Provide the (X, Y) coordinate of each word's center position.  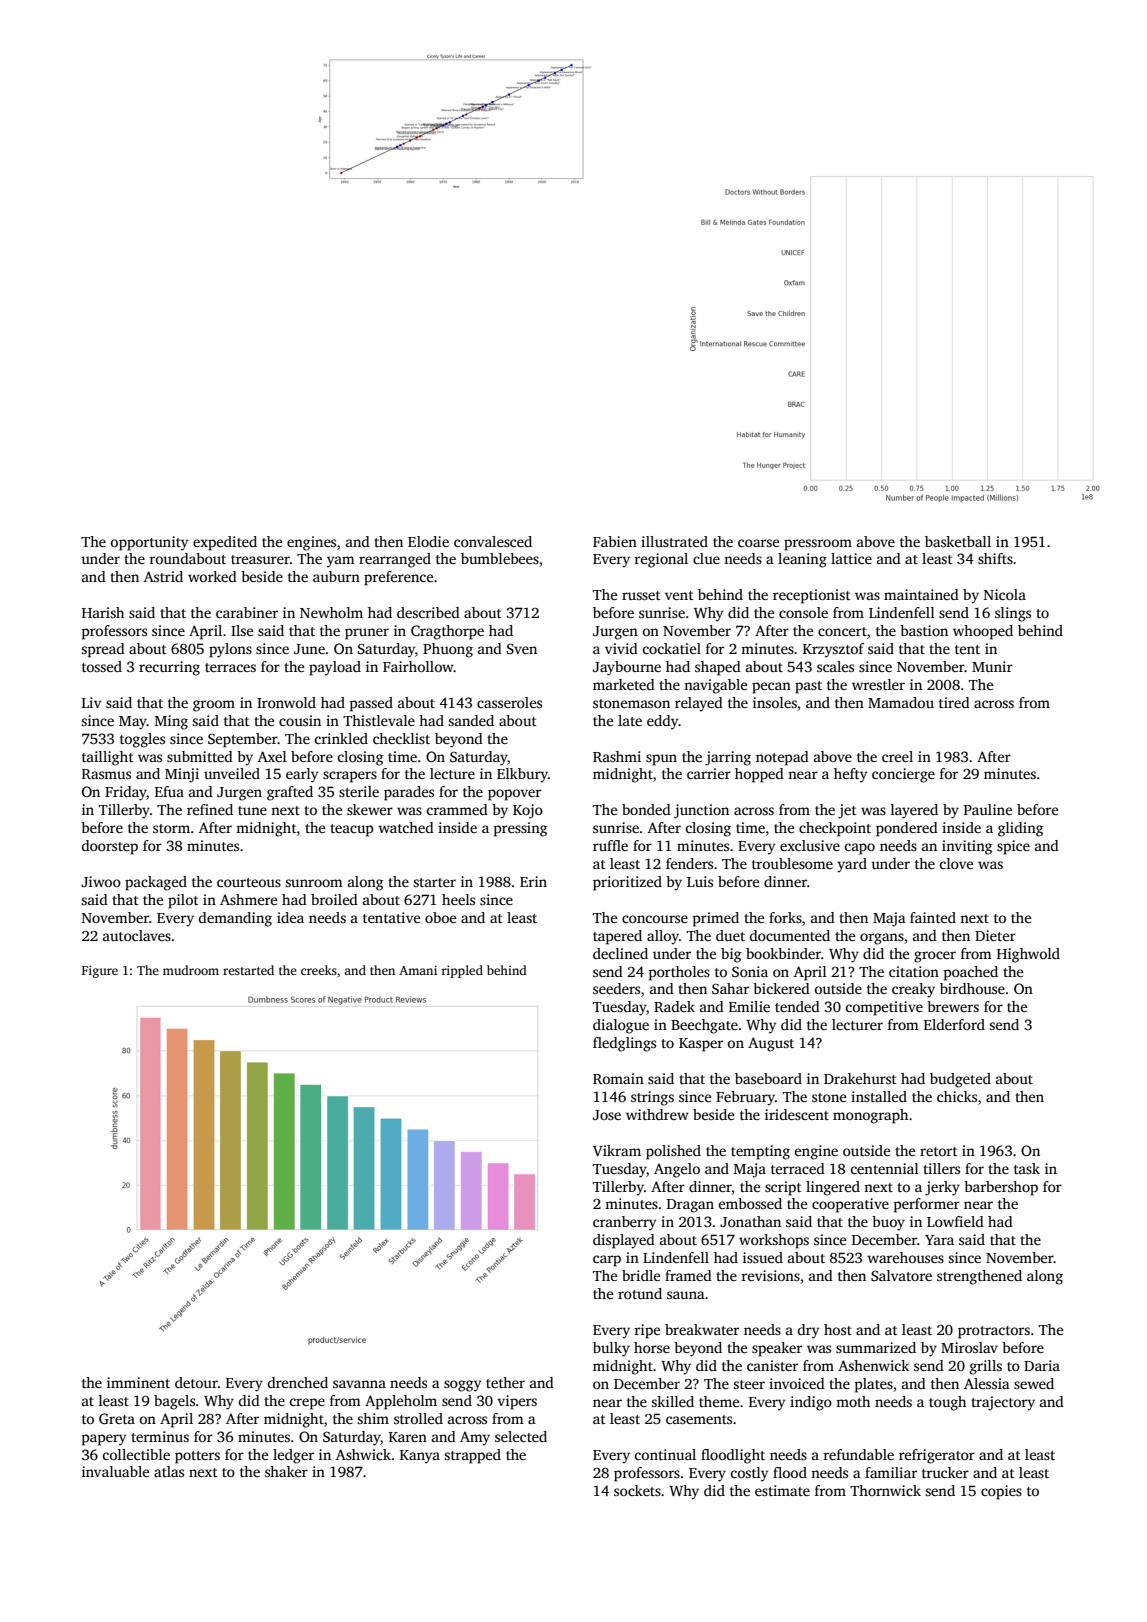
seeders (616, 988)
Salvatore (901, 1275)
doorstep (110, 847)
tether (505, 1382)
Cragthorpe (447, 632)
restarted (248, 970)
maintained (921, 594)
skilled (672, 1401)
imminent (138, 1382)
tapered (617, 937)
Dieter (995, 935)
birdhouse (972, 988)
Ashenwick (873, 1365)
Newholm (331, 612)
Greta (117, 1418)
